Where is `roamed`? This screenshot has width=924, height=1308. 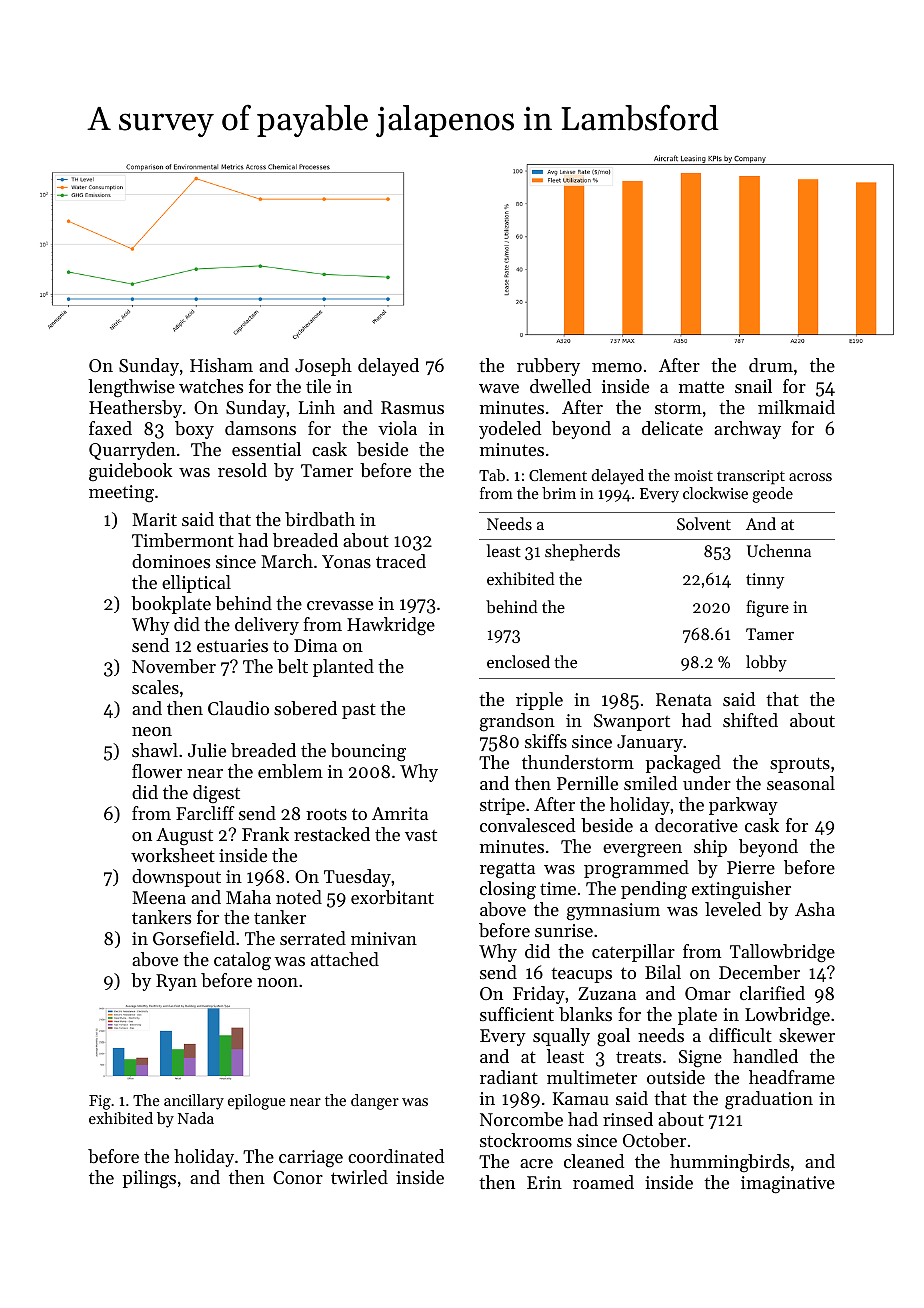 roamed is located at coordinates (603, 1182).
